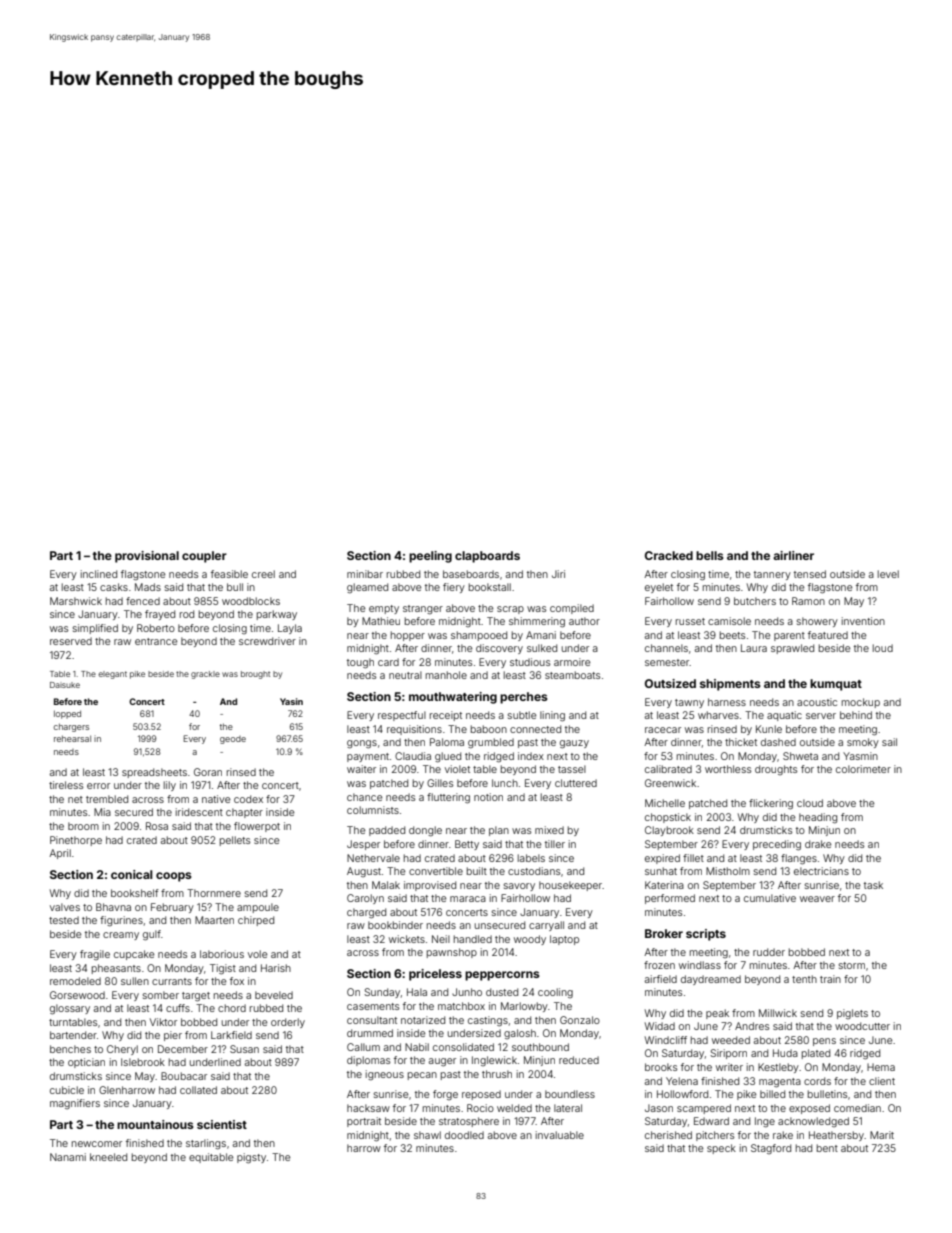 Image resolution: width=952 pixels, height=1233 pixels. What do you see at coordinates (425, 831) in the screenshot?
I see `dongle` at bounding box center [425, 831].
